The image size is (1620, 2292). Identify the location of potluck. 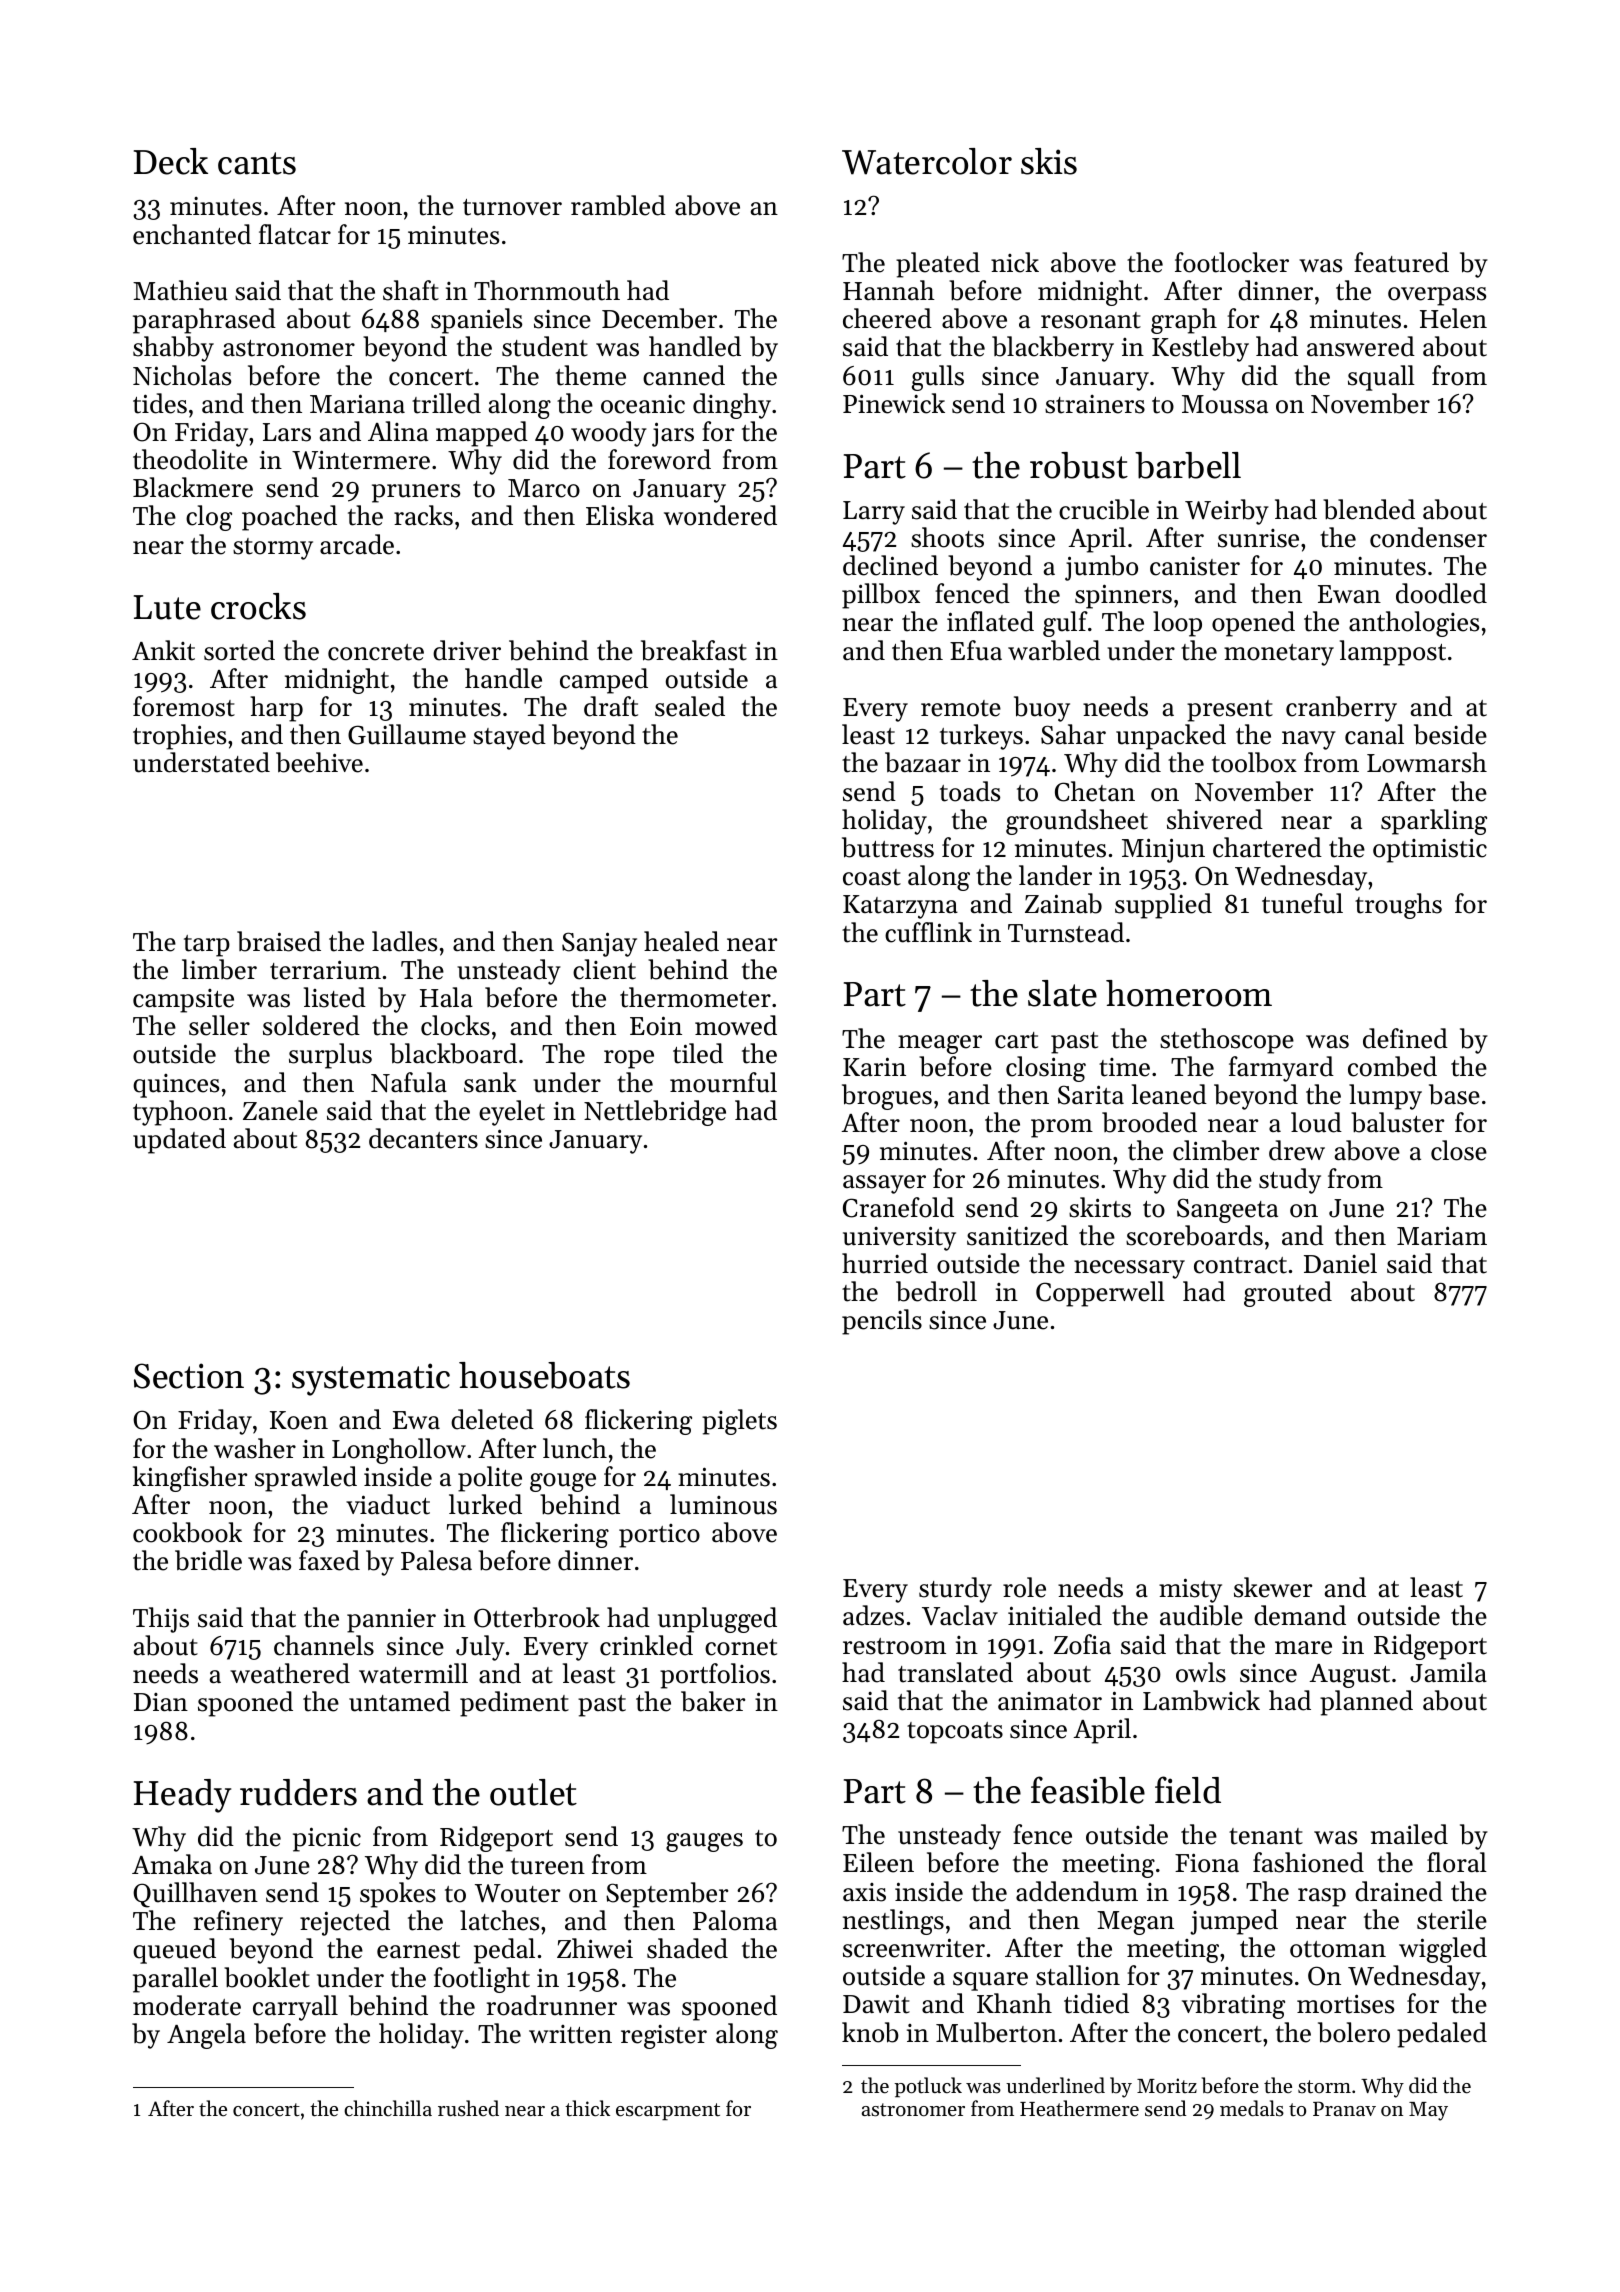
(928, 2087).
